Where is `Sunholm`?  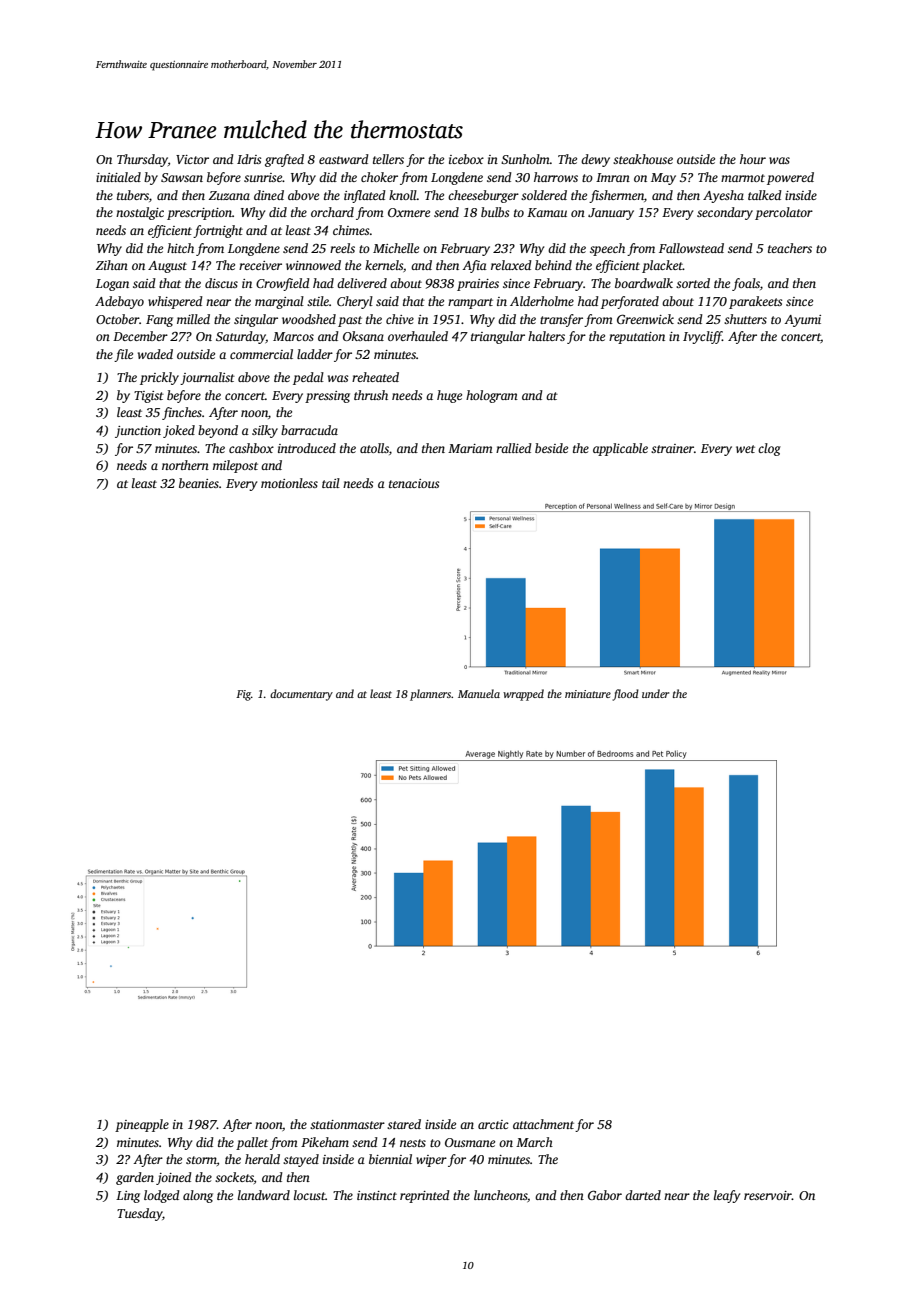
Sunholm is located at coordinates (525, 159).
